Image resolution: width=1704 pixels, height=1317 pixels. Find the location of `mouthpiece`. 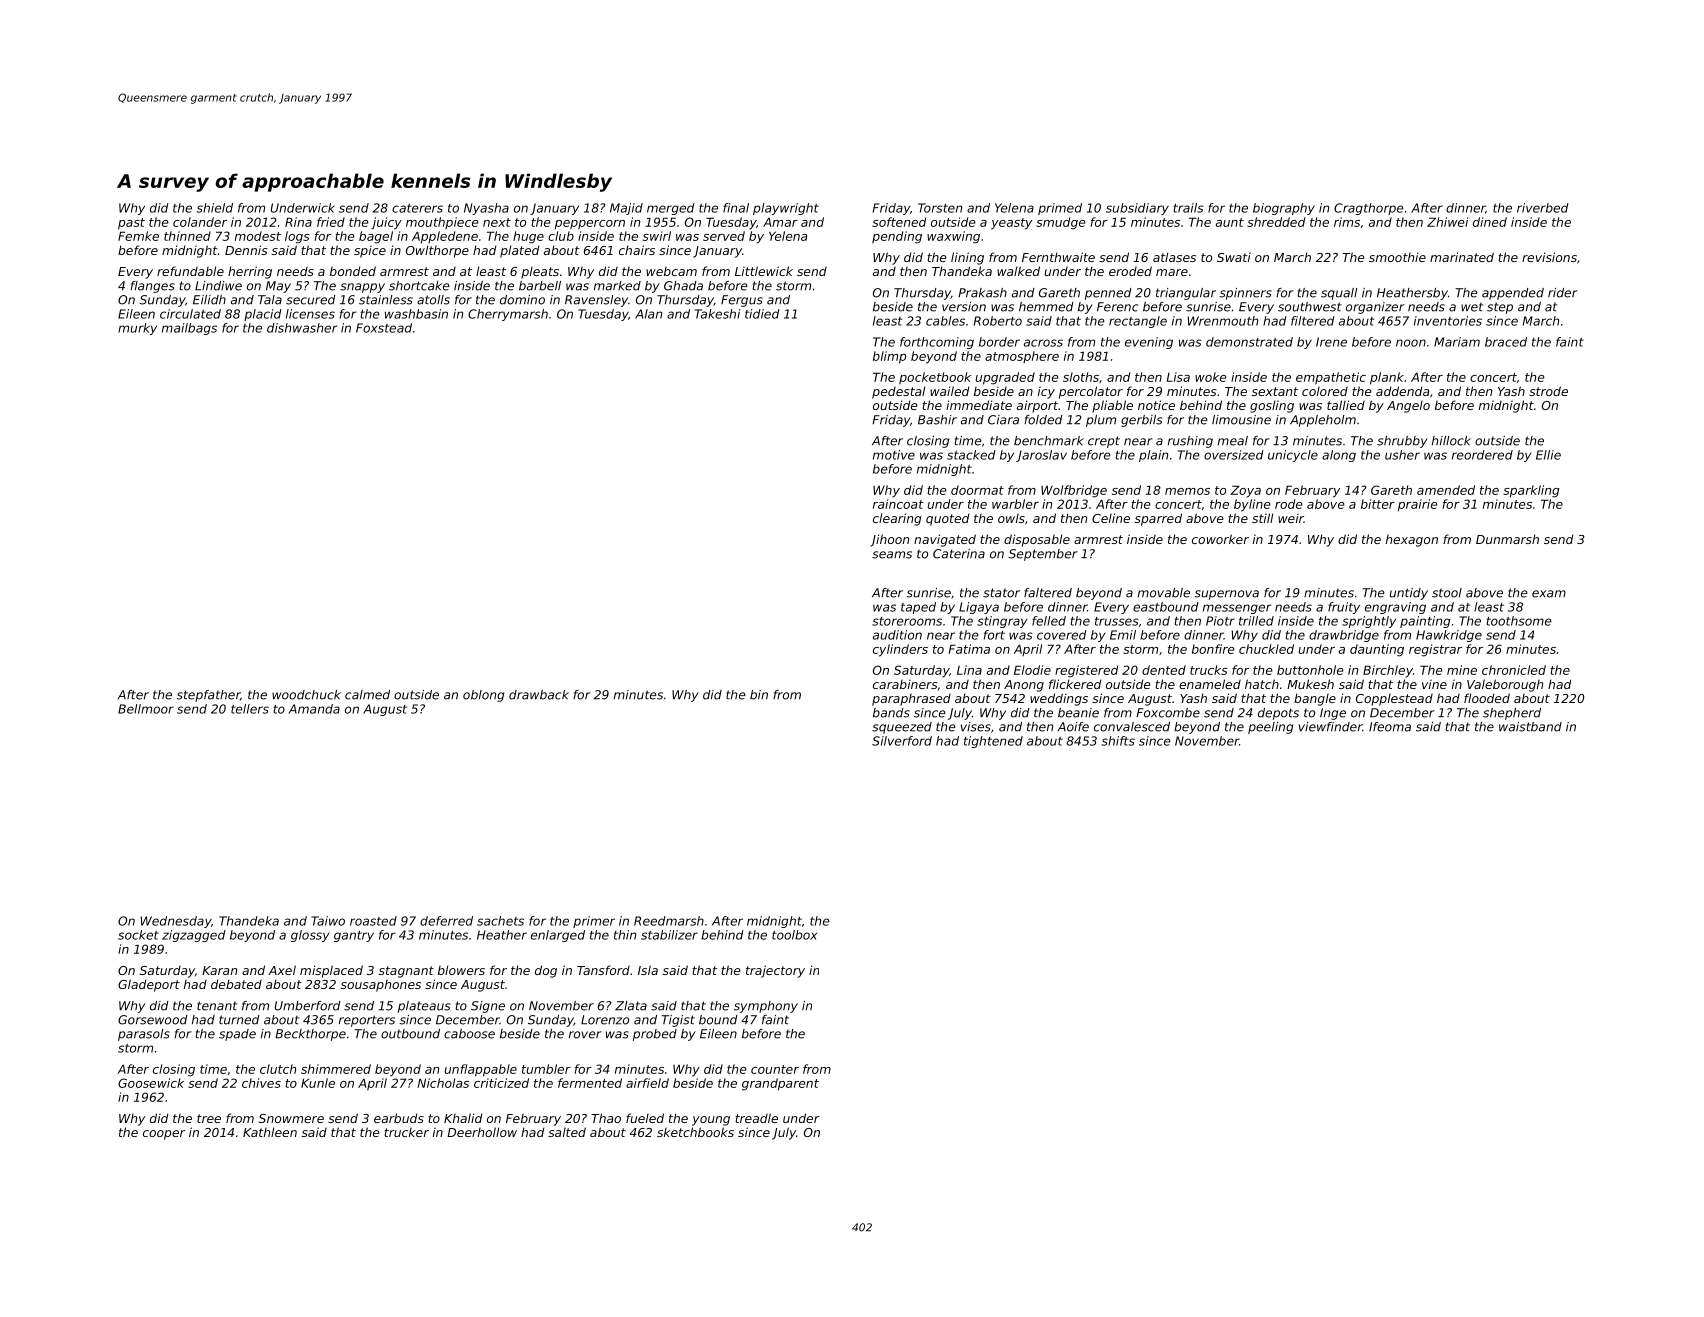

mouthpiece is located at coordinates (442, 223).
